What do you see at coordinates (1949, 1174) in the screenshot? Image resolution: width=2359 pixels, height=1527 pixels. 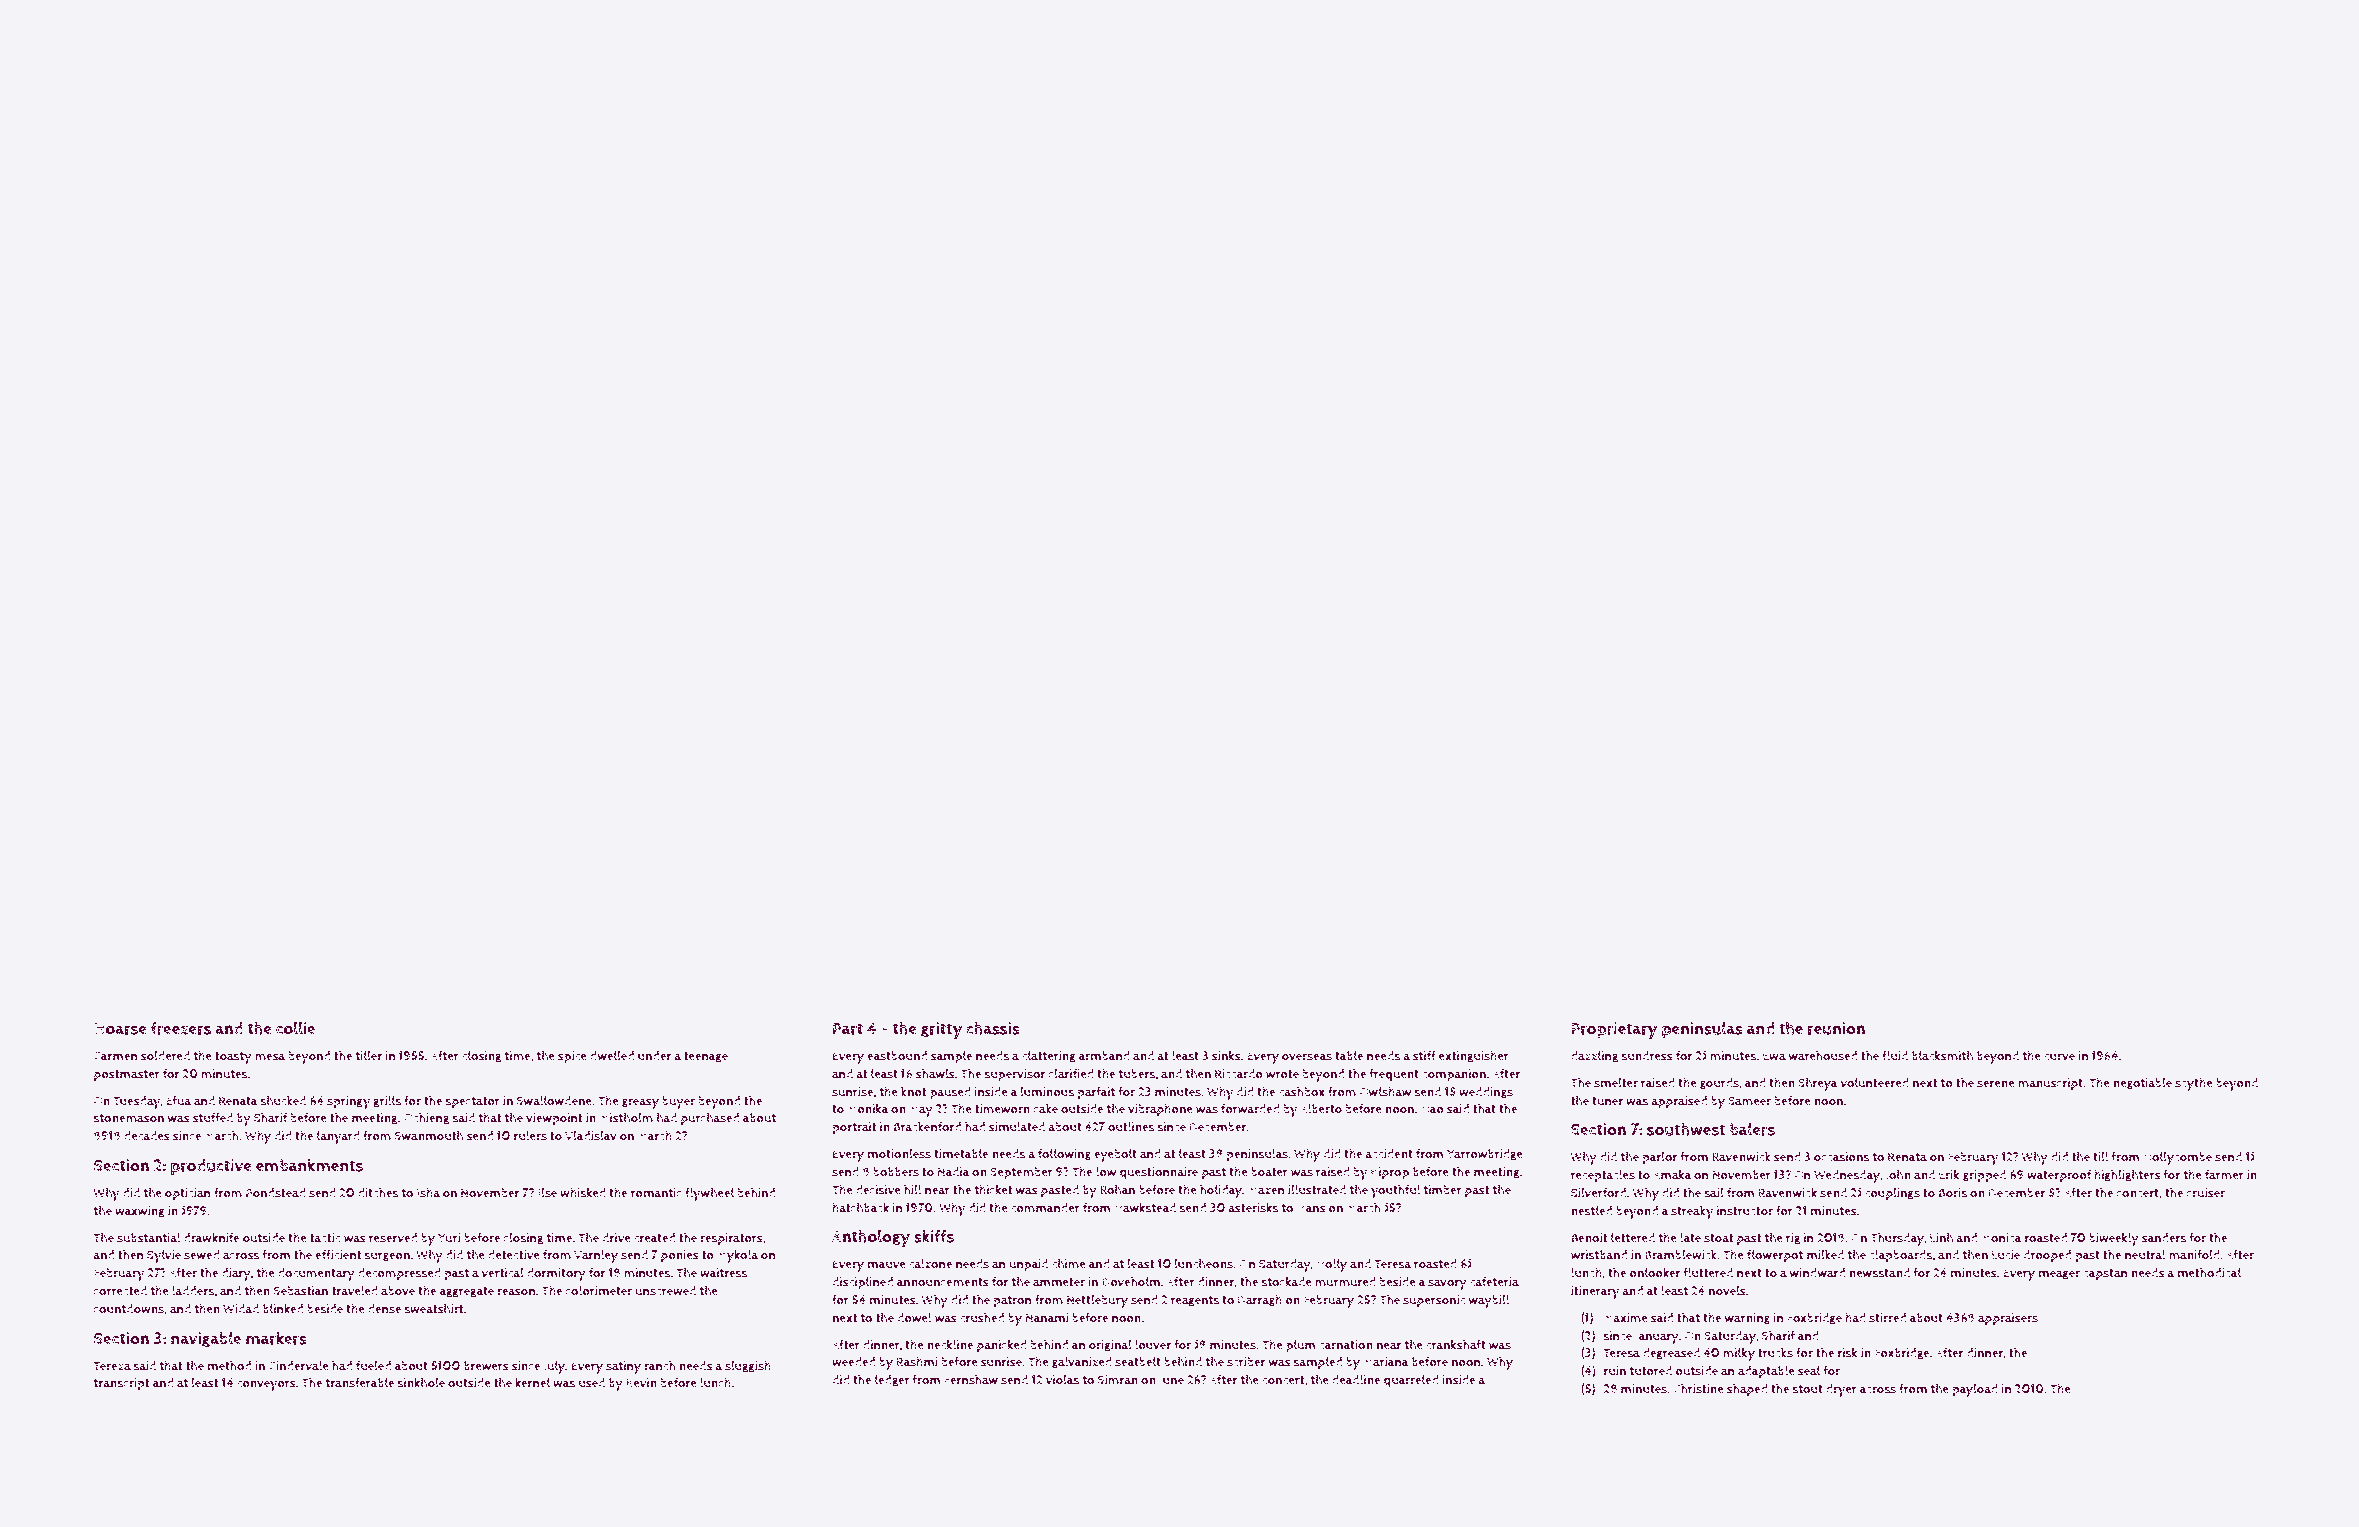 I see `Erik` at bounding box center [1949, 1174].
